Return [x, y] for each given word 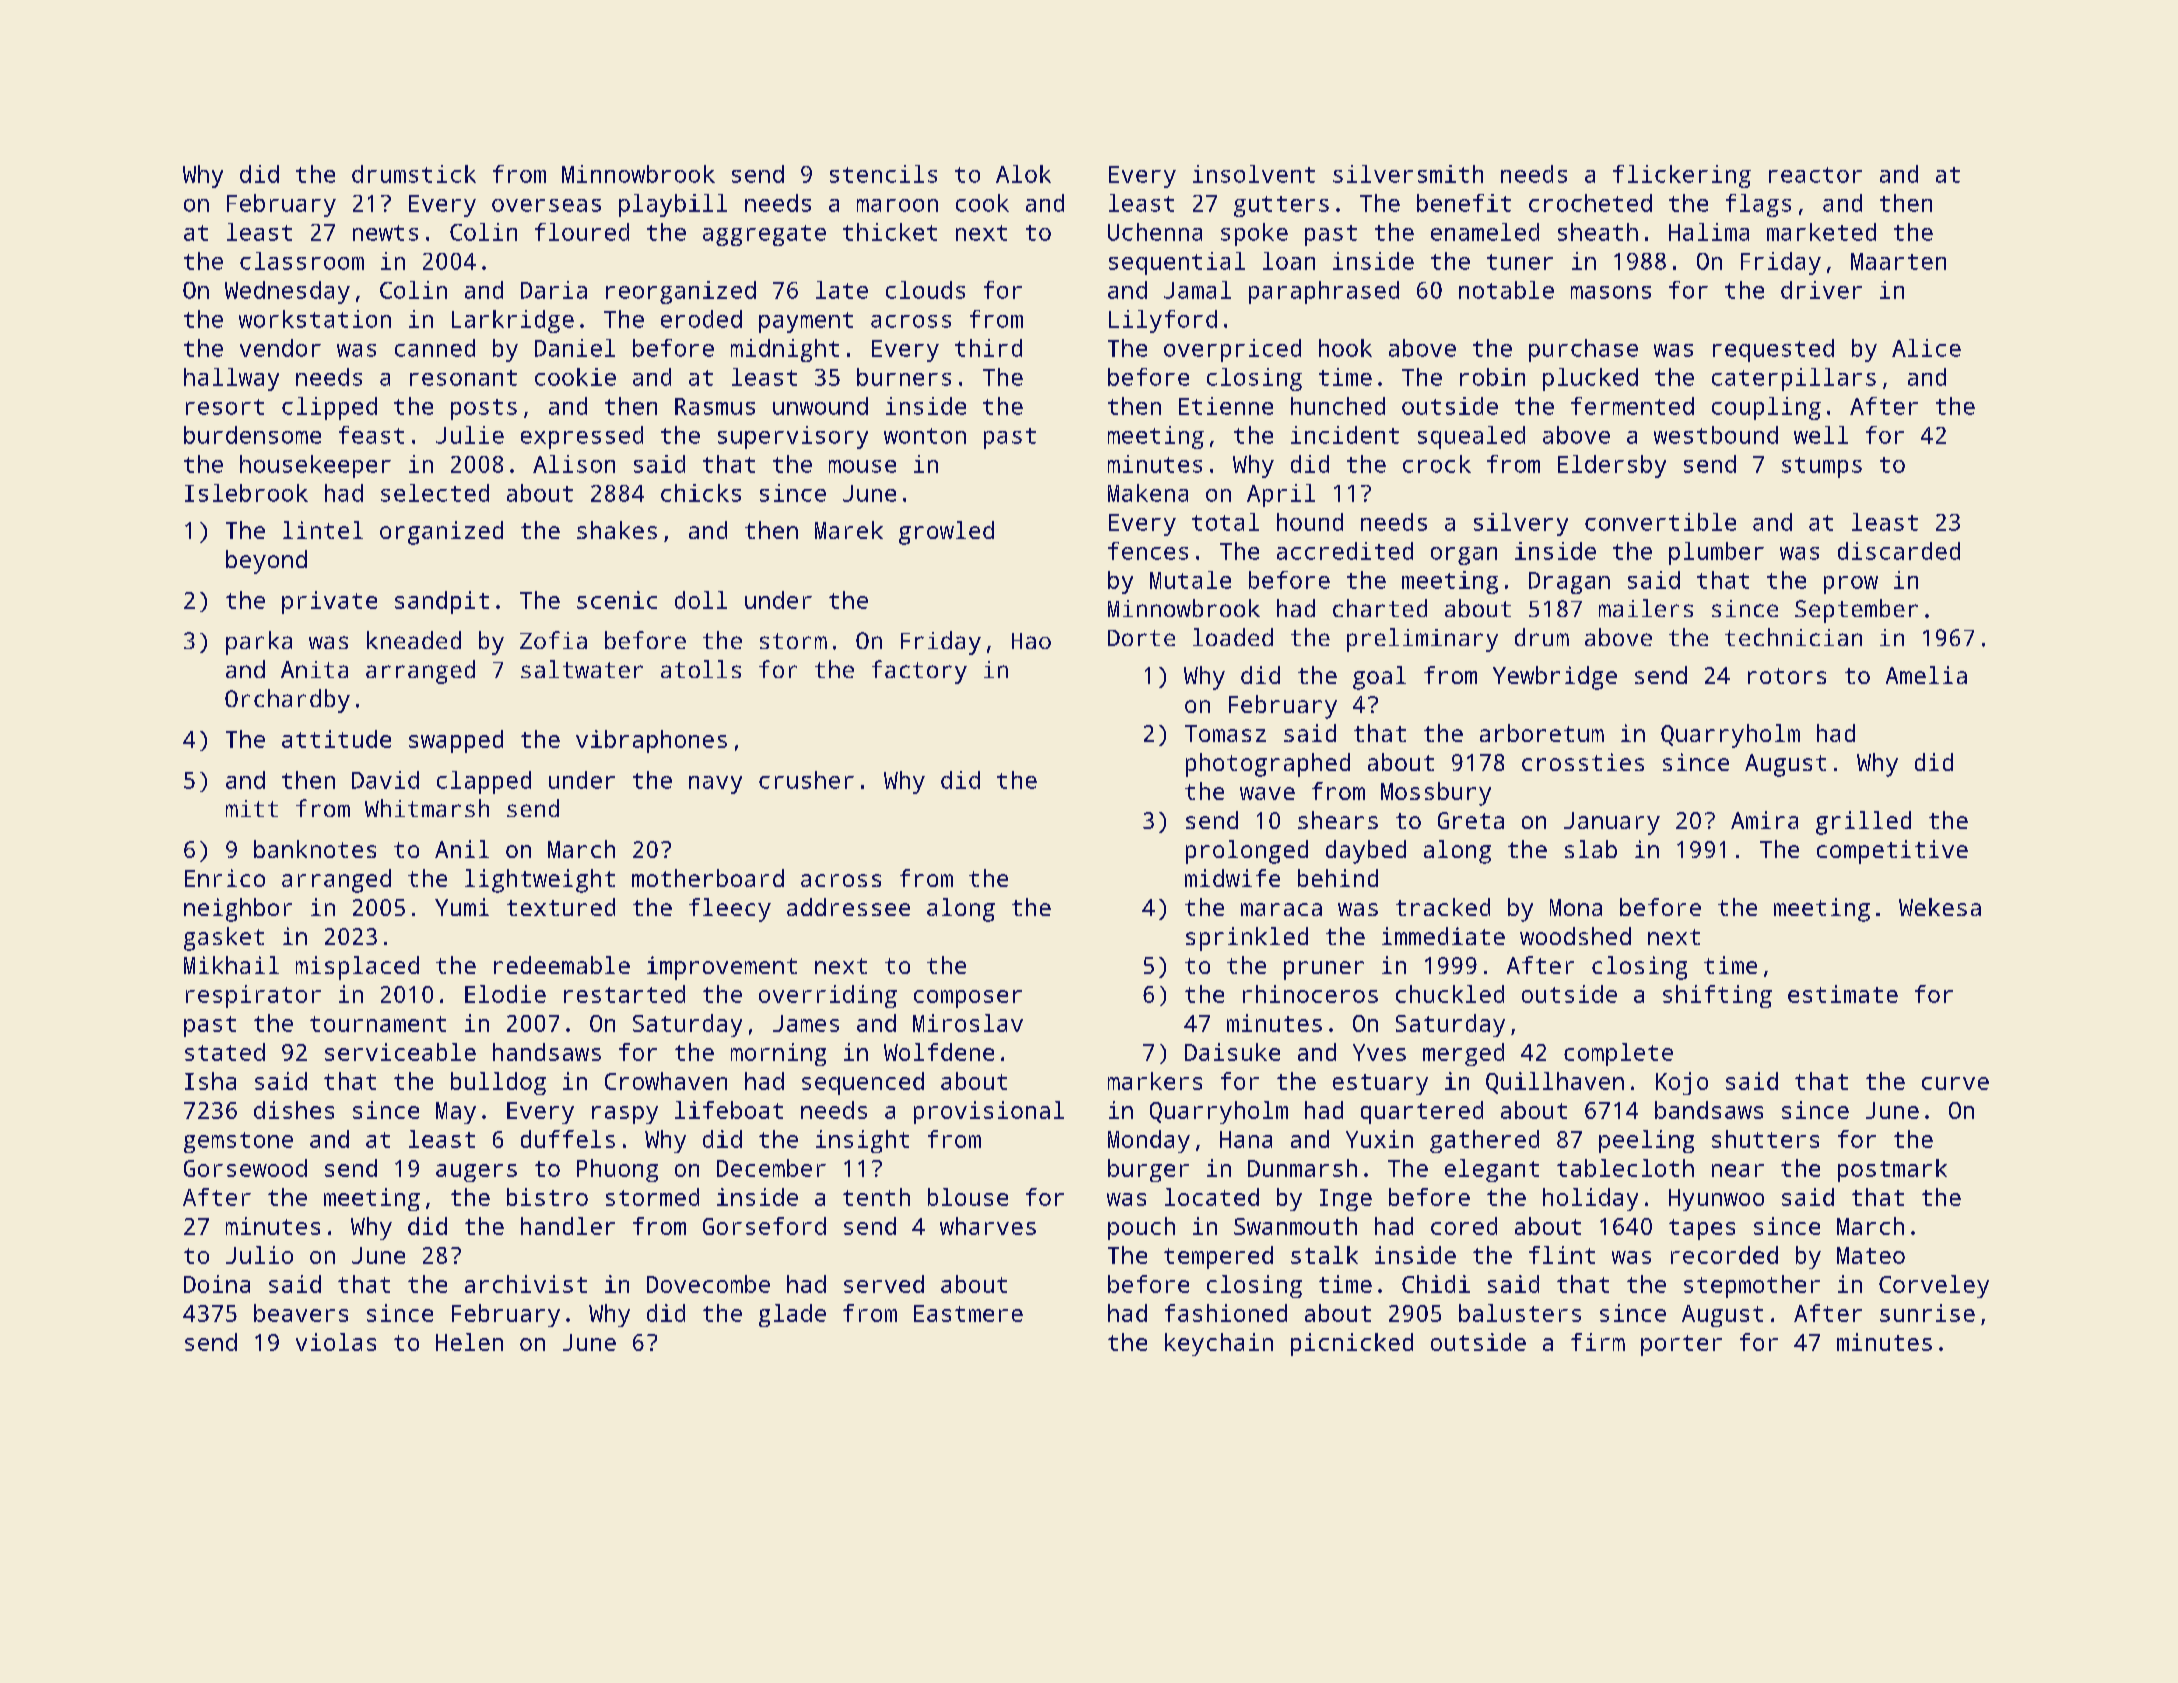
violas [336, 1342]
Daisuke [1232, 1052]
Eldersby [1612, 466]
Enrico [225, 878]
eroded [701, 319]
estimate [1843, 994]
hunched [1338, 406]
